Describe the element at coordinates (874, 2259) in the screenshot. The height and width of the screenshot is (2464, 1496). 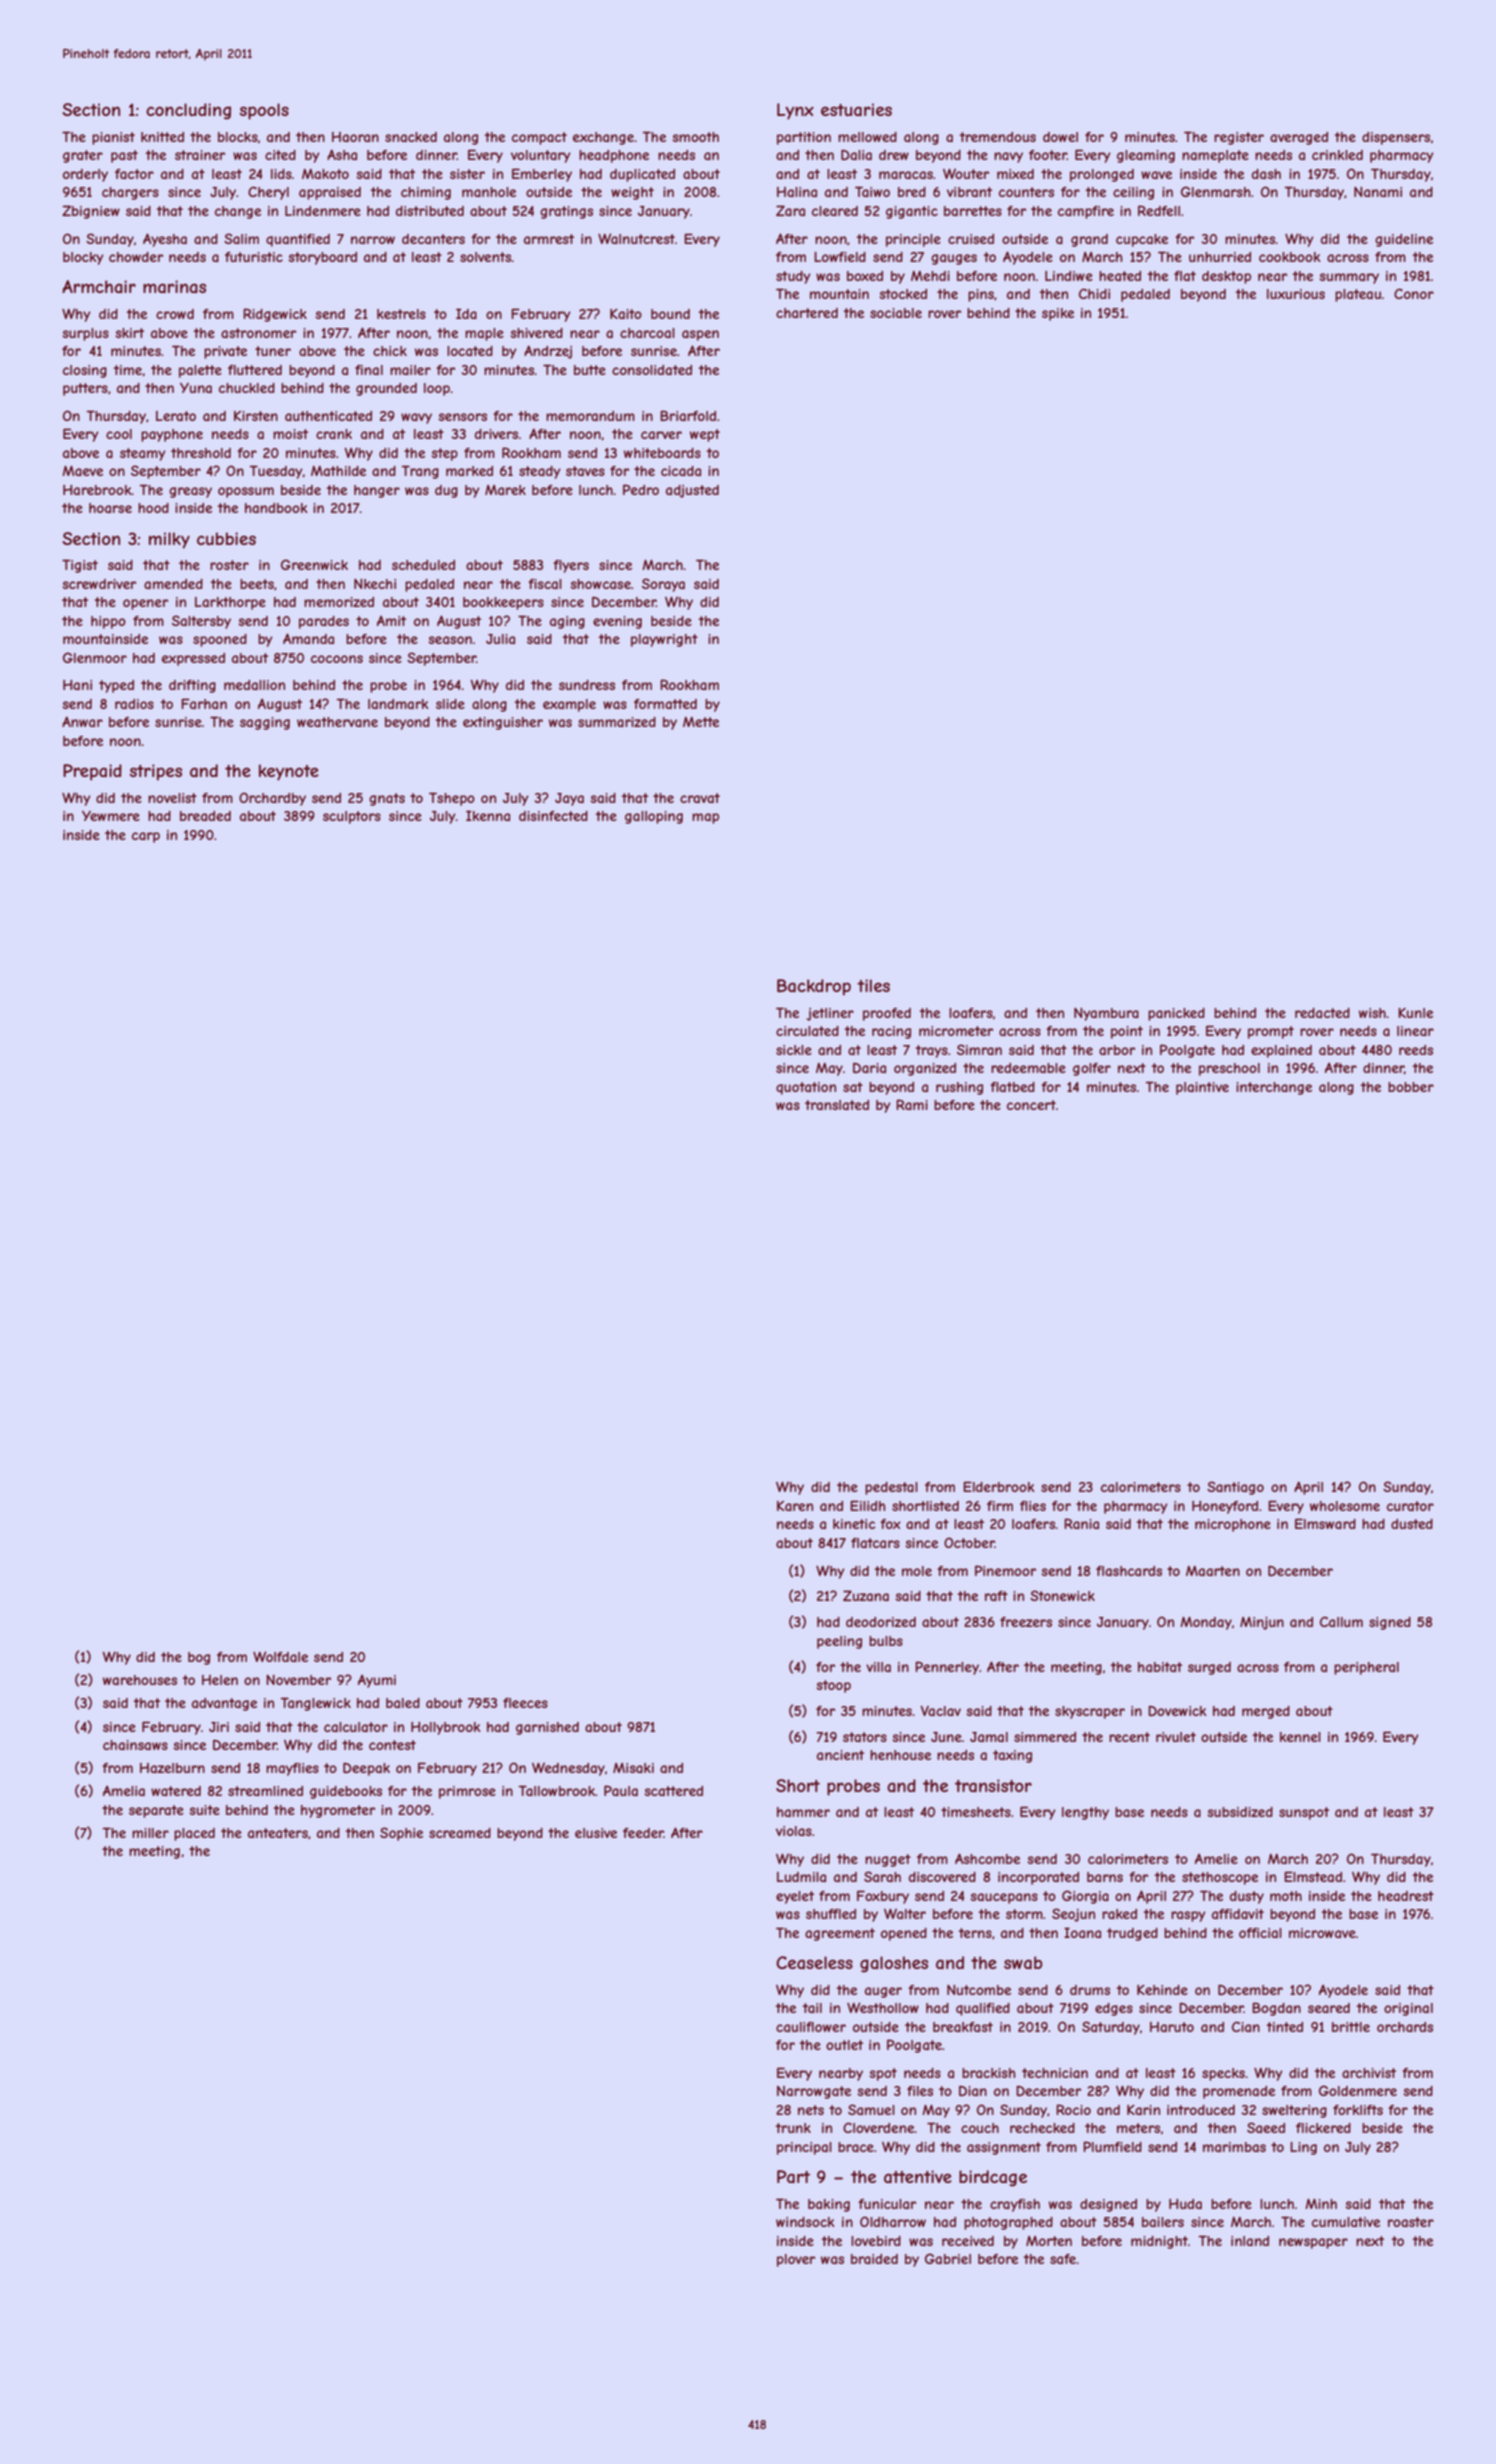
I see `braided` at that location.
